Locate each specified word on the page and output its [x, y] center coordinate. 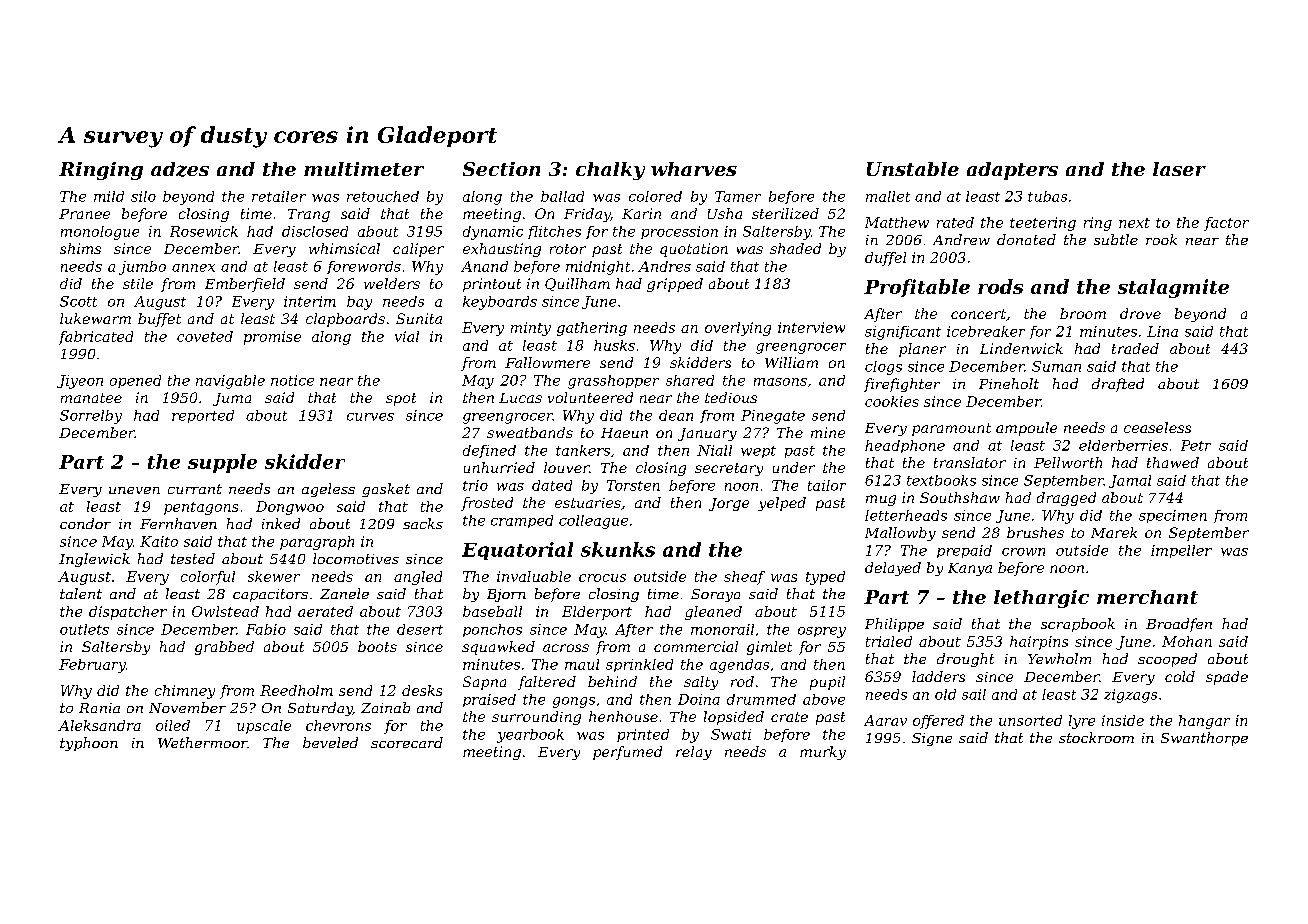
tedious [731, 397]
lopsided [734, 718]
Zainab [385, 707]
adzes [180, 169]
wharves [694, 169]
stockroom [1096, 737]
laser [1179, 169]
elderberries [1123, 445]
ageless [328, 490]
